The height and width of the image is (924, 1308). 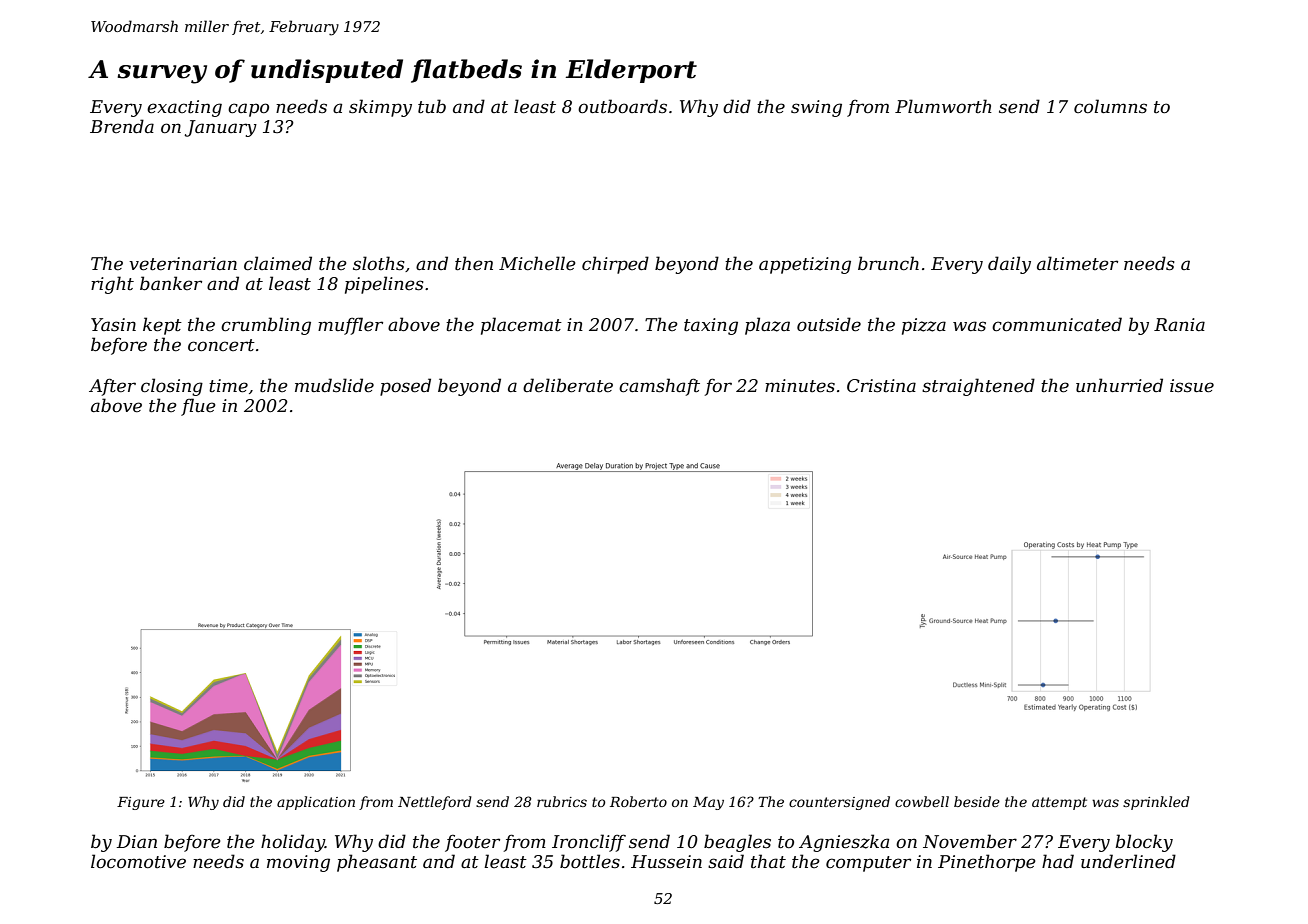 I want to click on Figure, so click(x=141, y=803).
